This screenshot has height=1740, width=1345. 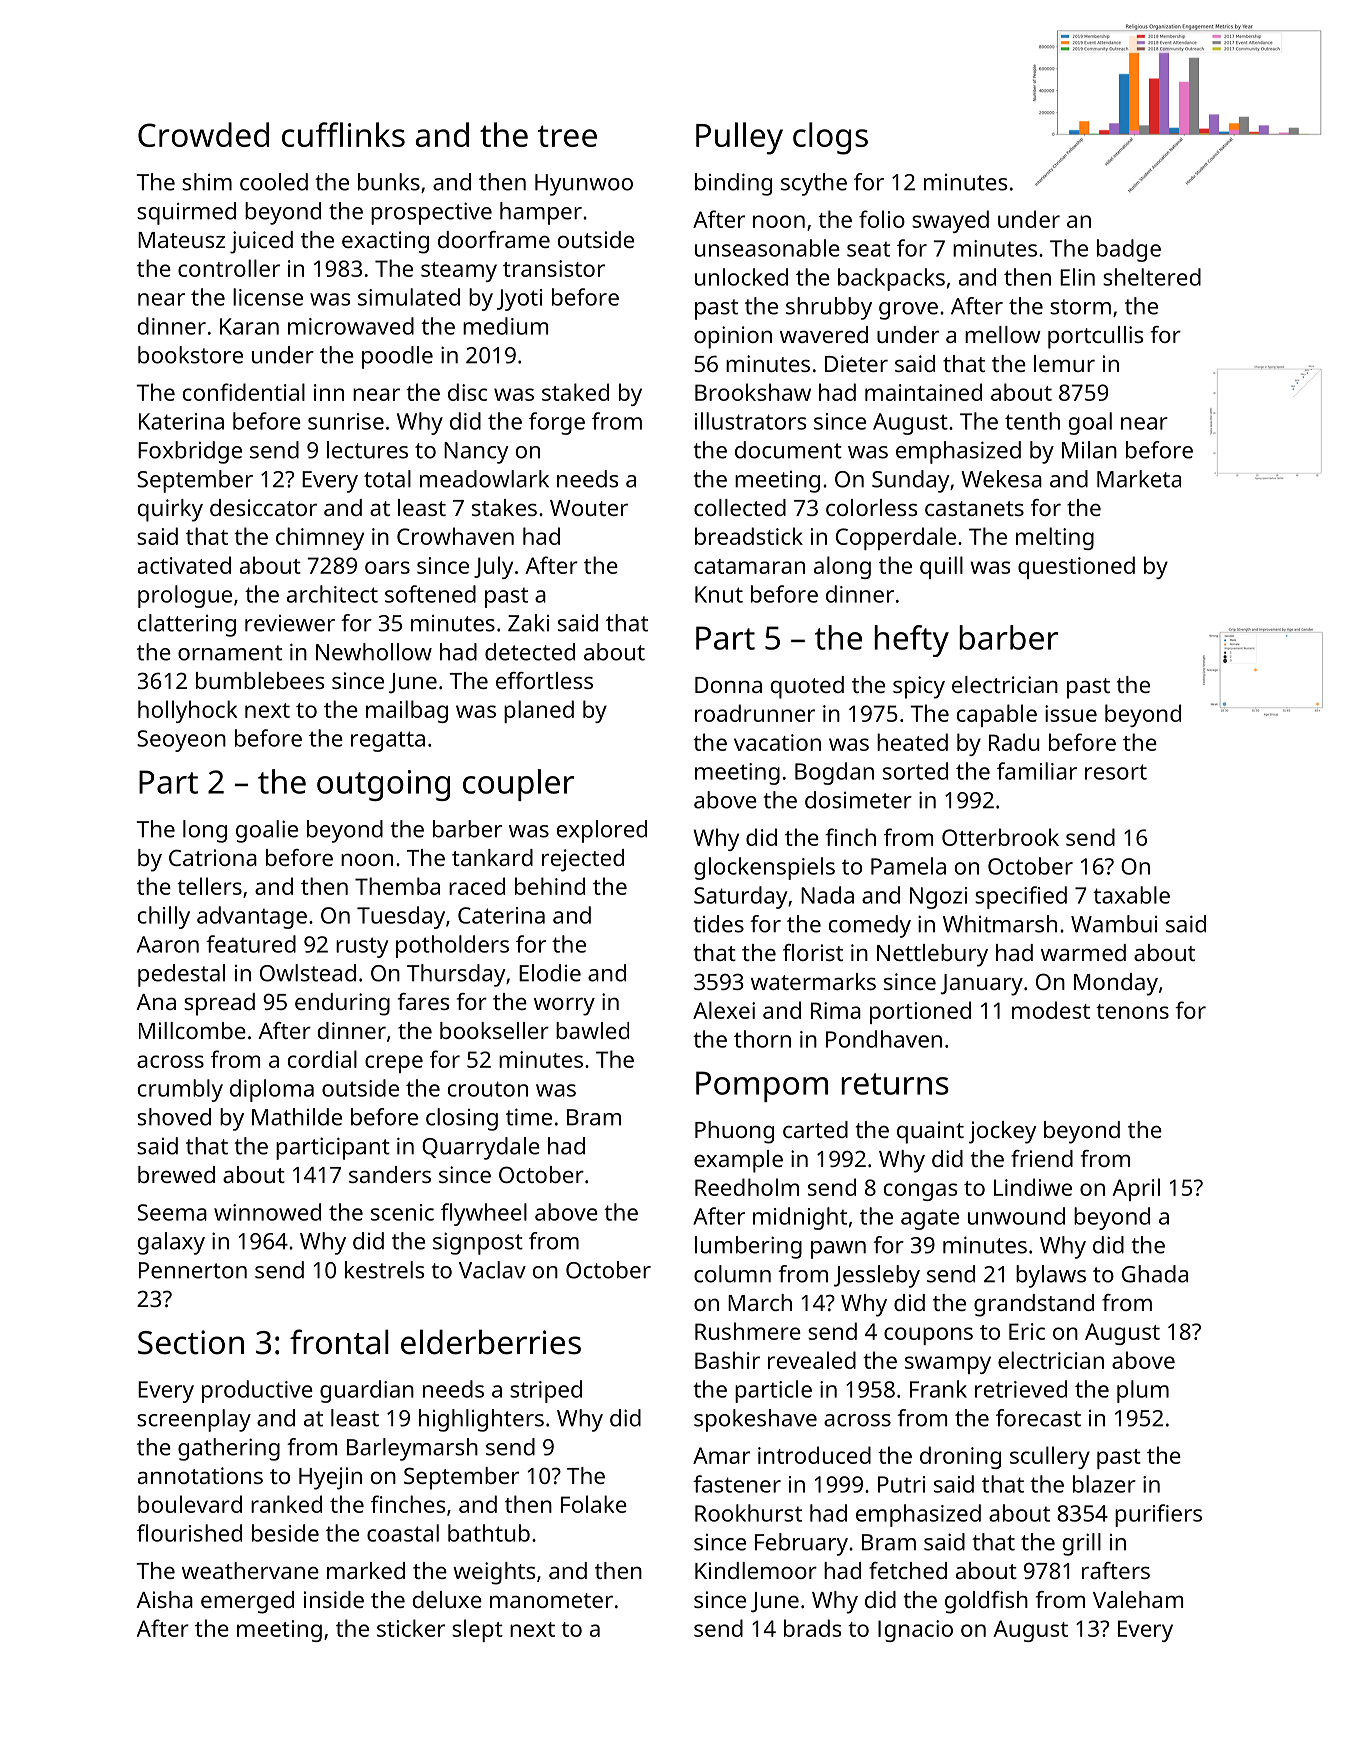 I want to click on simulated, so click(x=409, y=297).
